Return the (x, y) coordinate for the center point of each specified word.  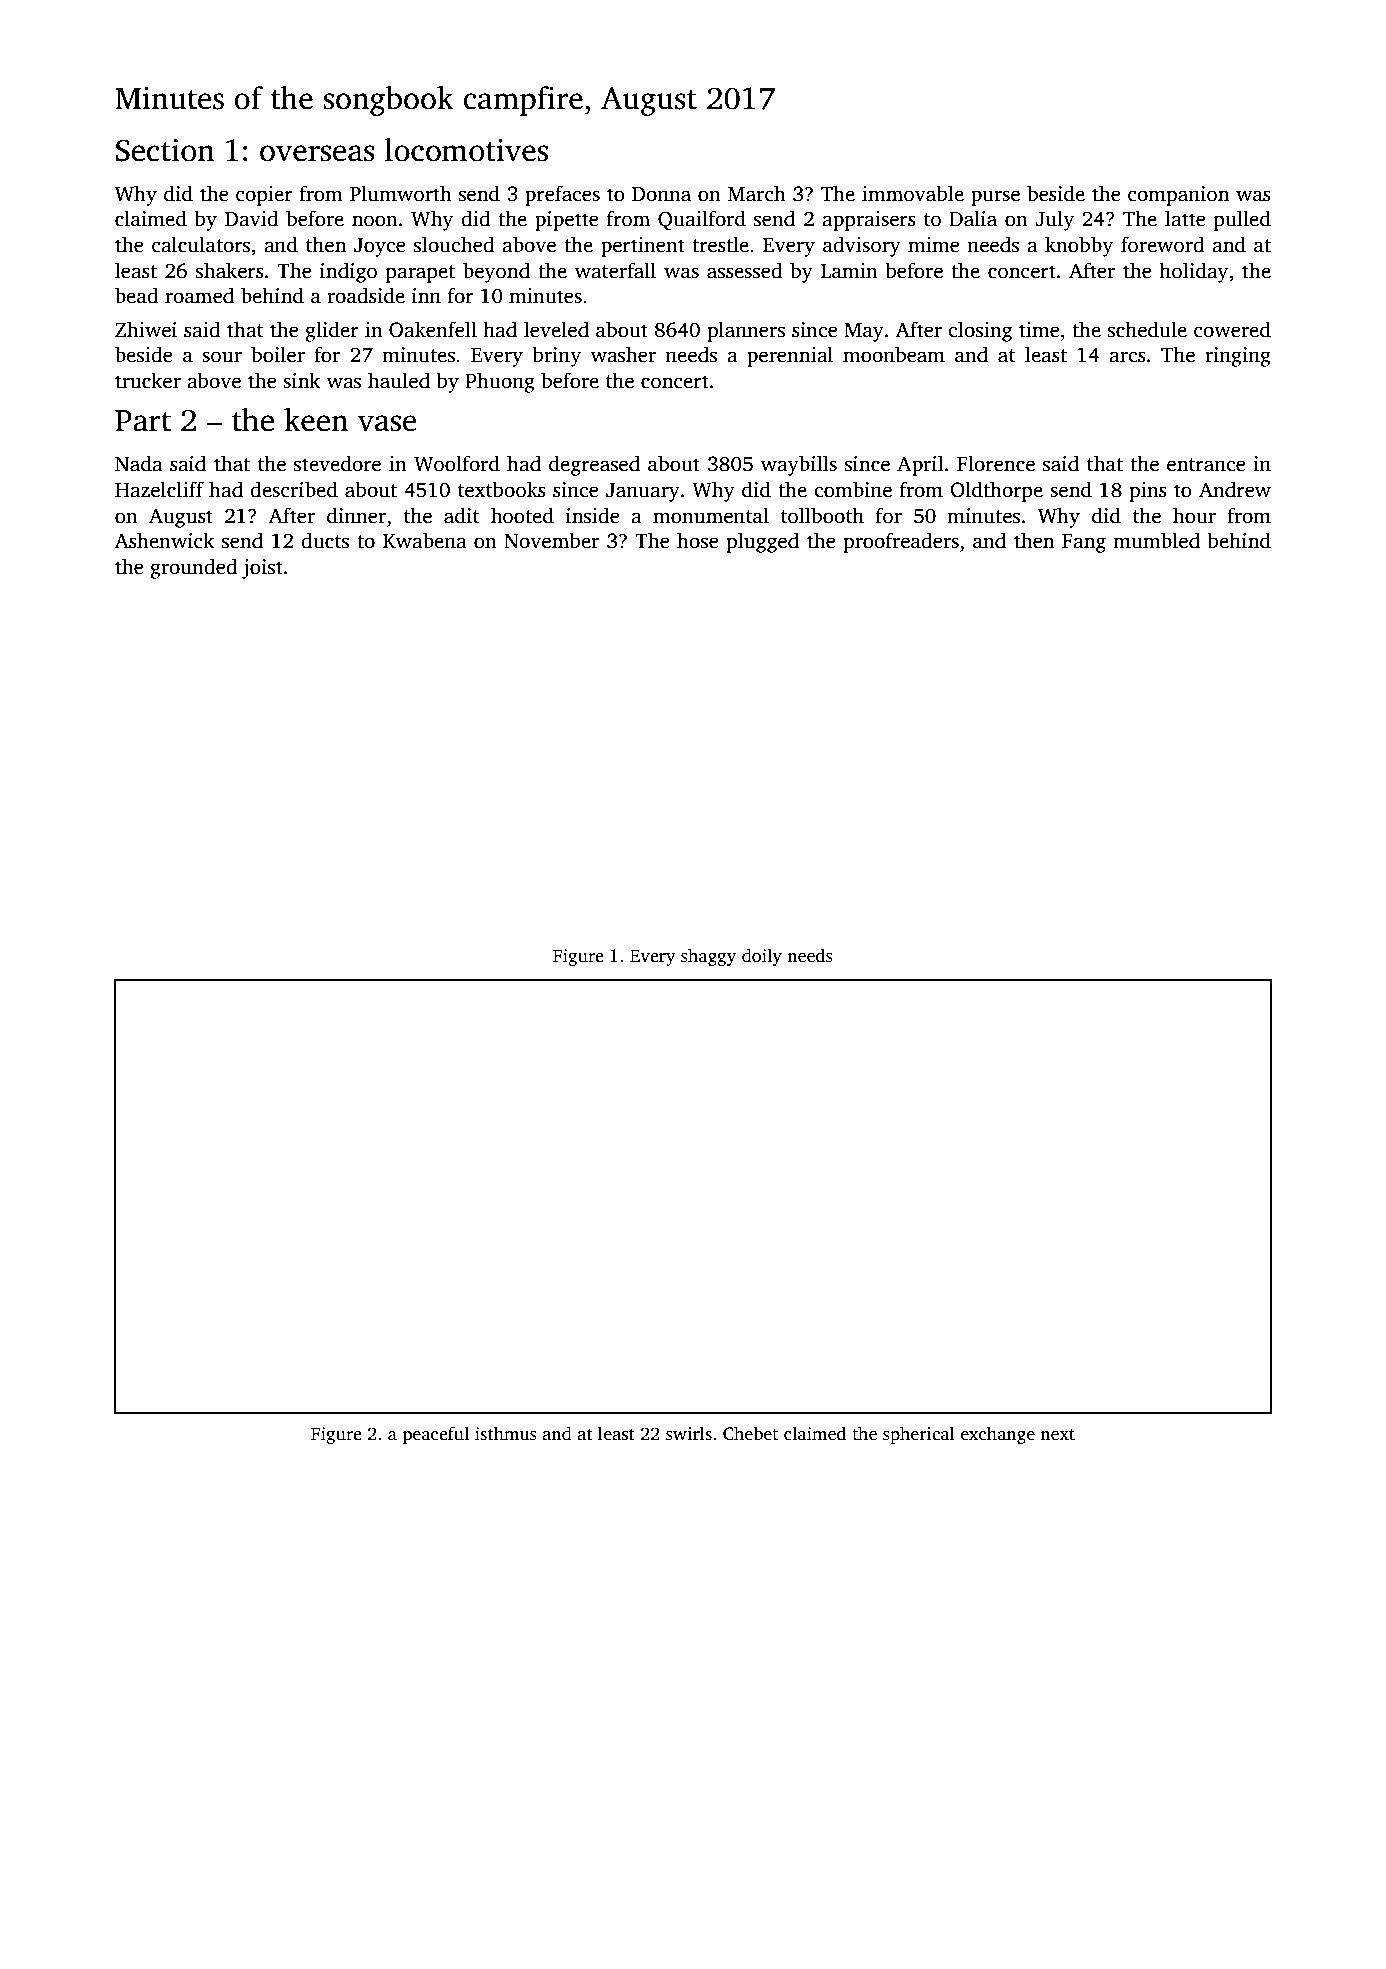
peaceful (435, 1435)
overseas (317, 153)
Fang (1084, 543)
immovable (913, 193)
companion (1178, 196)
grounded (194, 568)
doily (762, 957)
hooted (522, 515)
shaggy (708, 957)
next (1057, 1435)
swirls (689, 1433)
